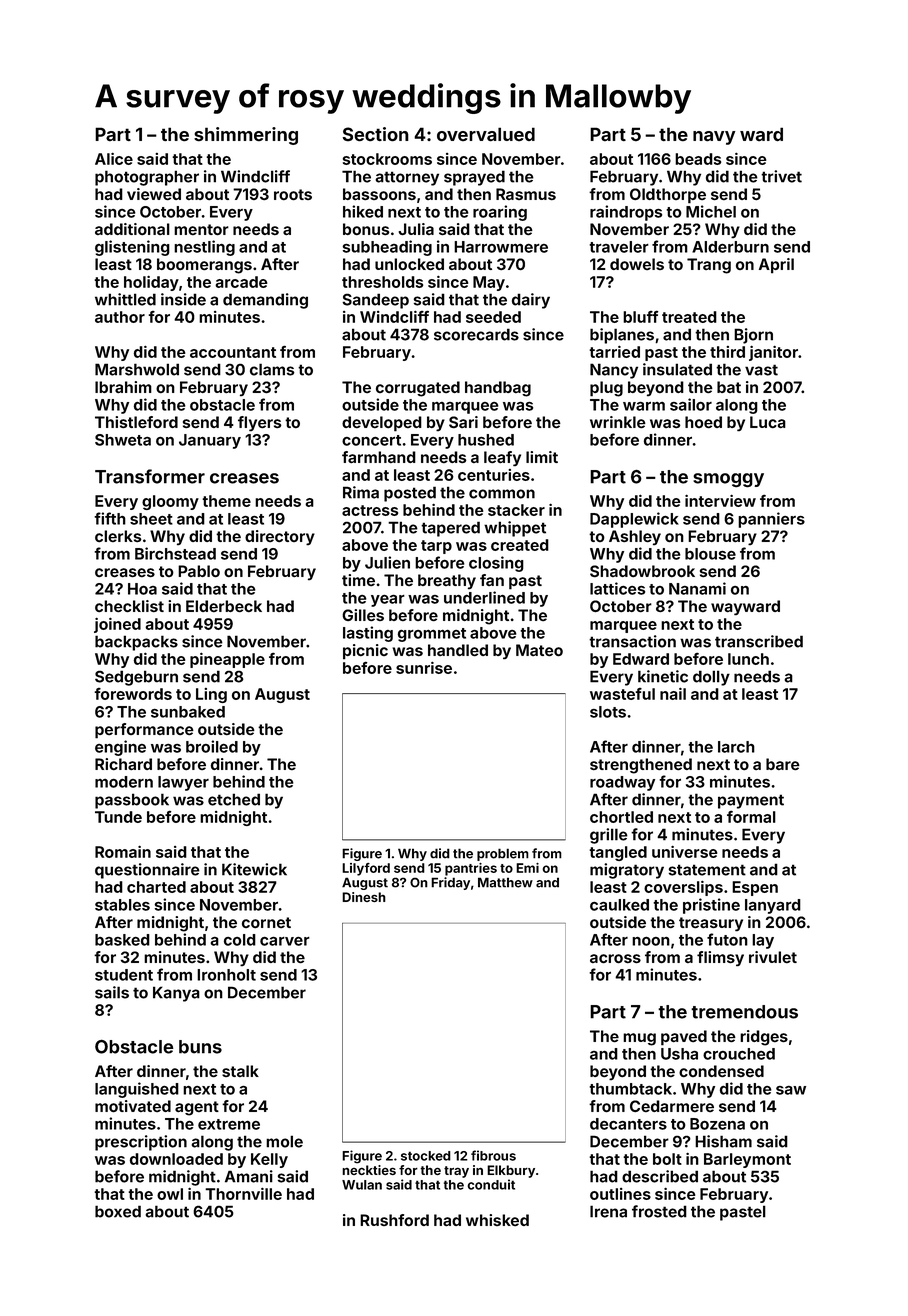 This screenshot has width=908, height=1316. Describe the element at coordinates (714, 138) in the screenshot. I see `navy` at that location.
